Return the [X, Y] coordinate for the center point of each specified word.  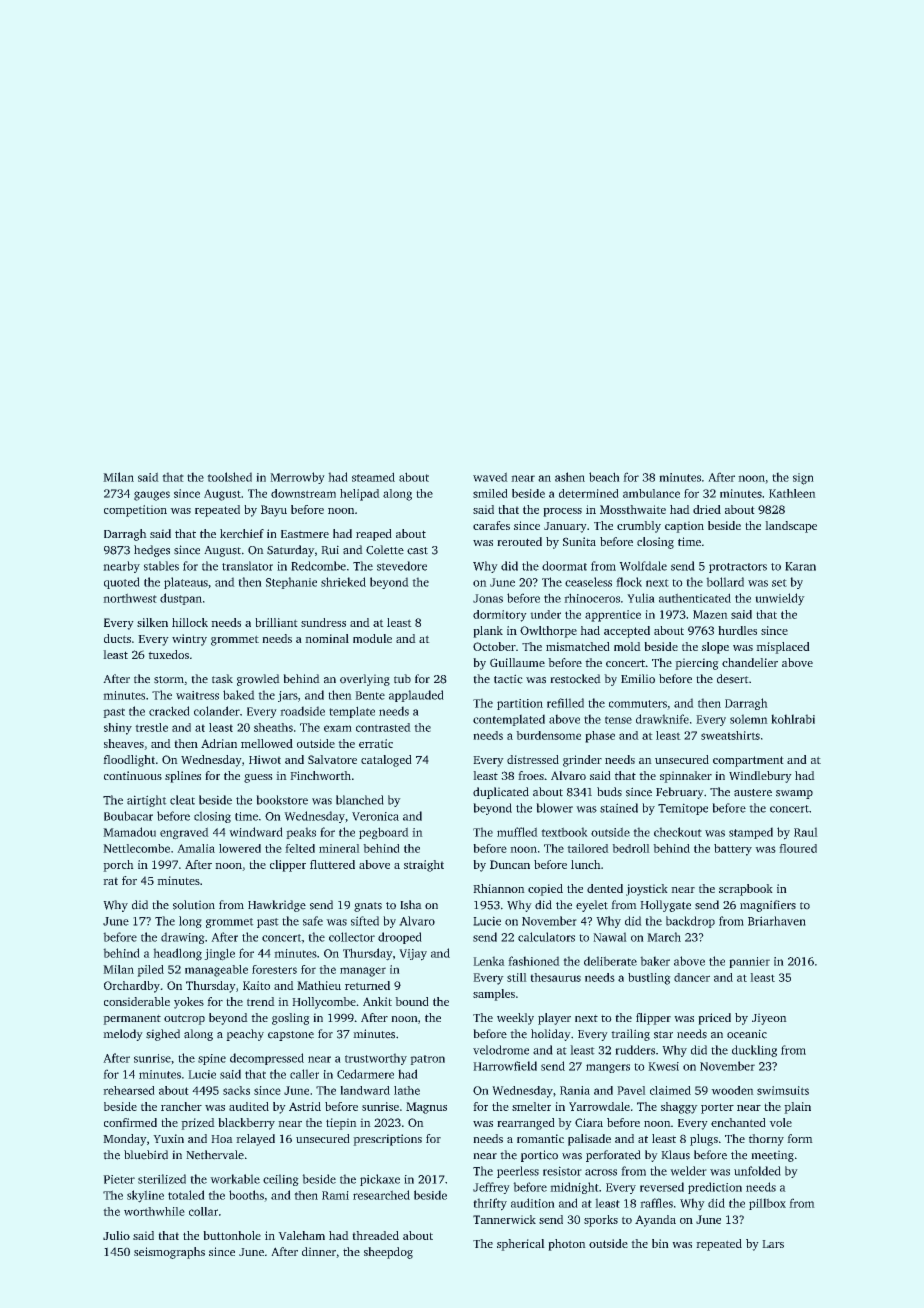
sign [803, 479]
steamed [373, 477]
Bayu [274, 511]
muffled [517, 832]
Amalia [196, 848]
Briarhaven [777, 921]
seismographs [169, 1253]
